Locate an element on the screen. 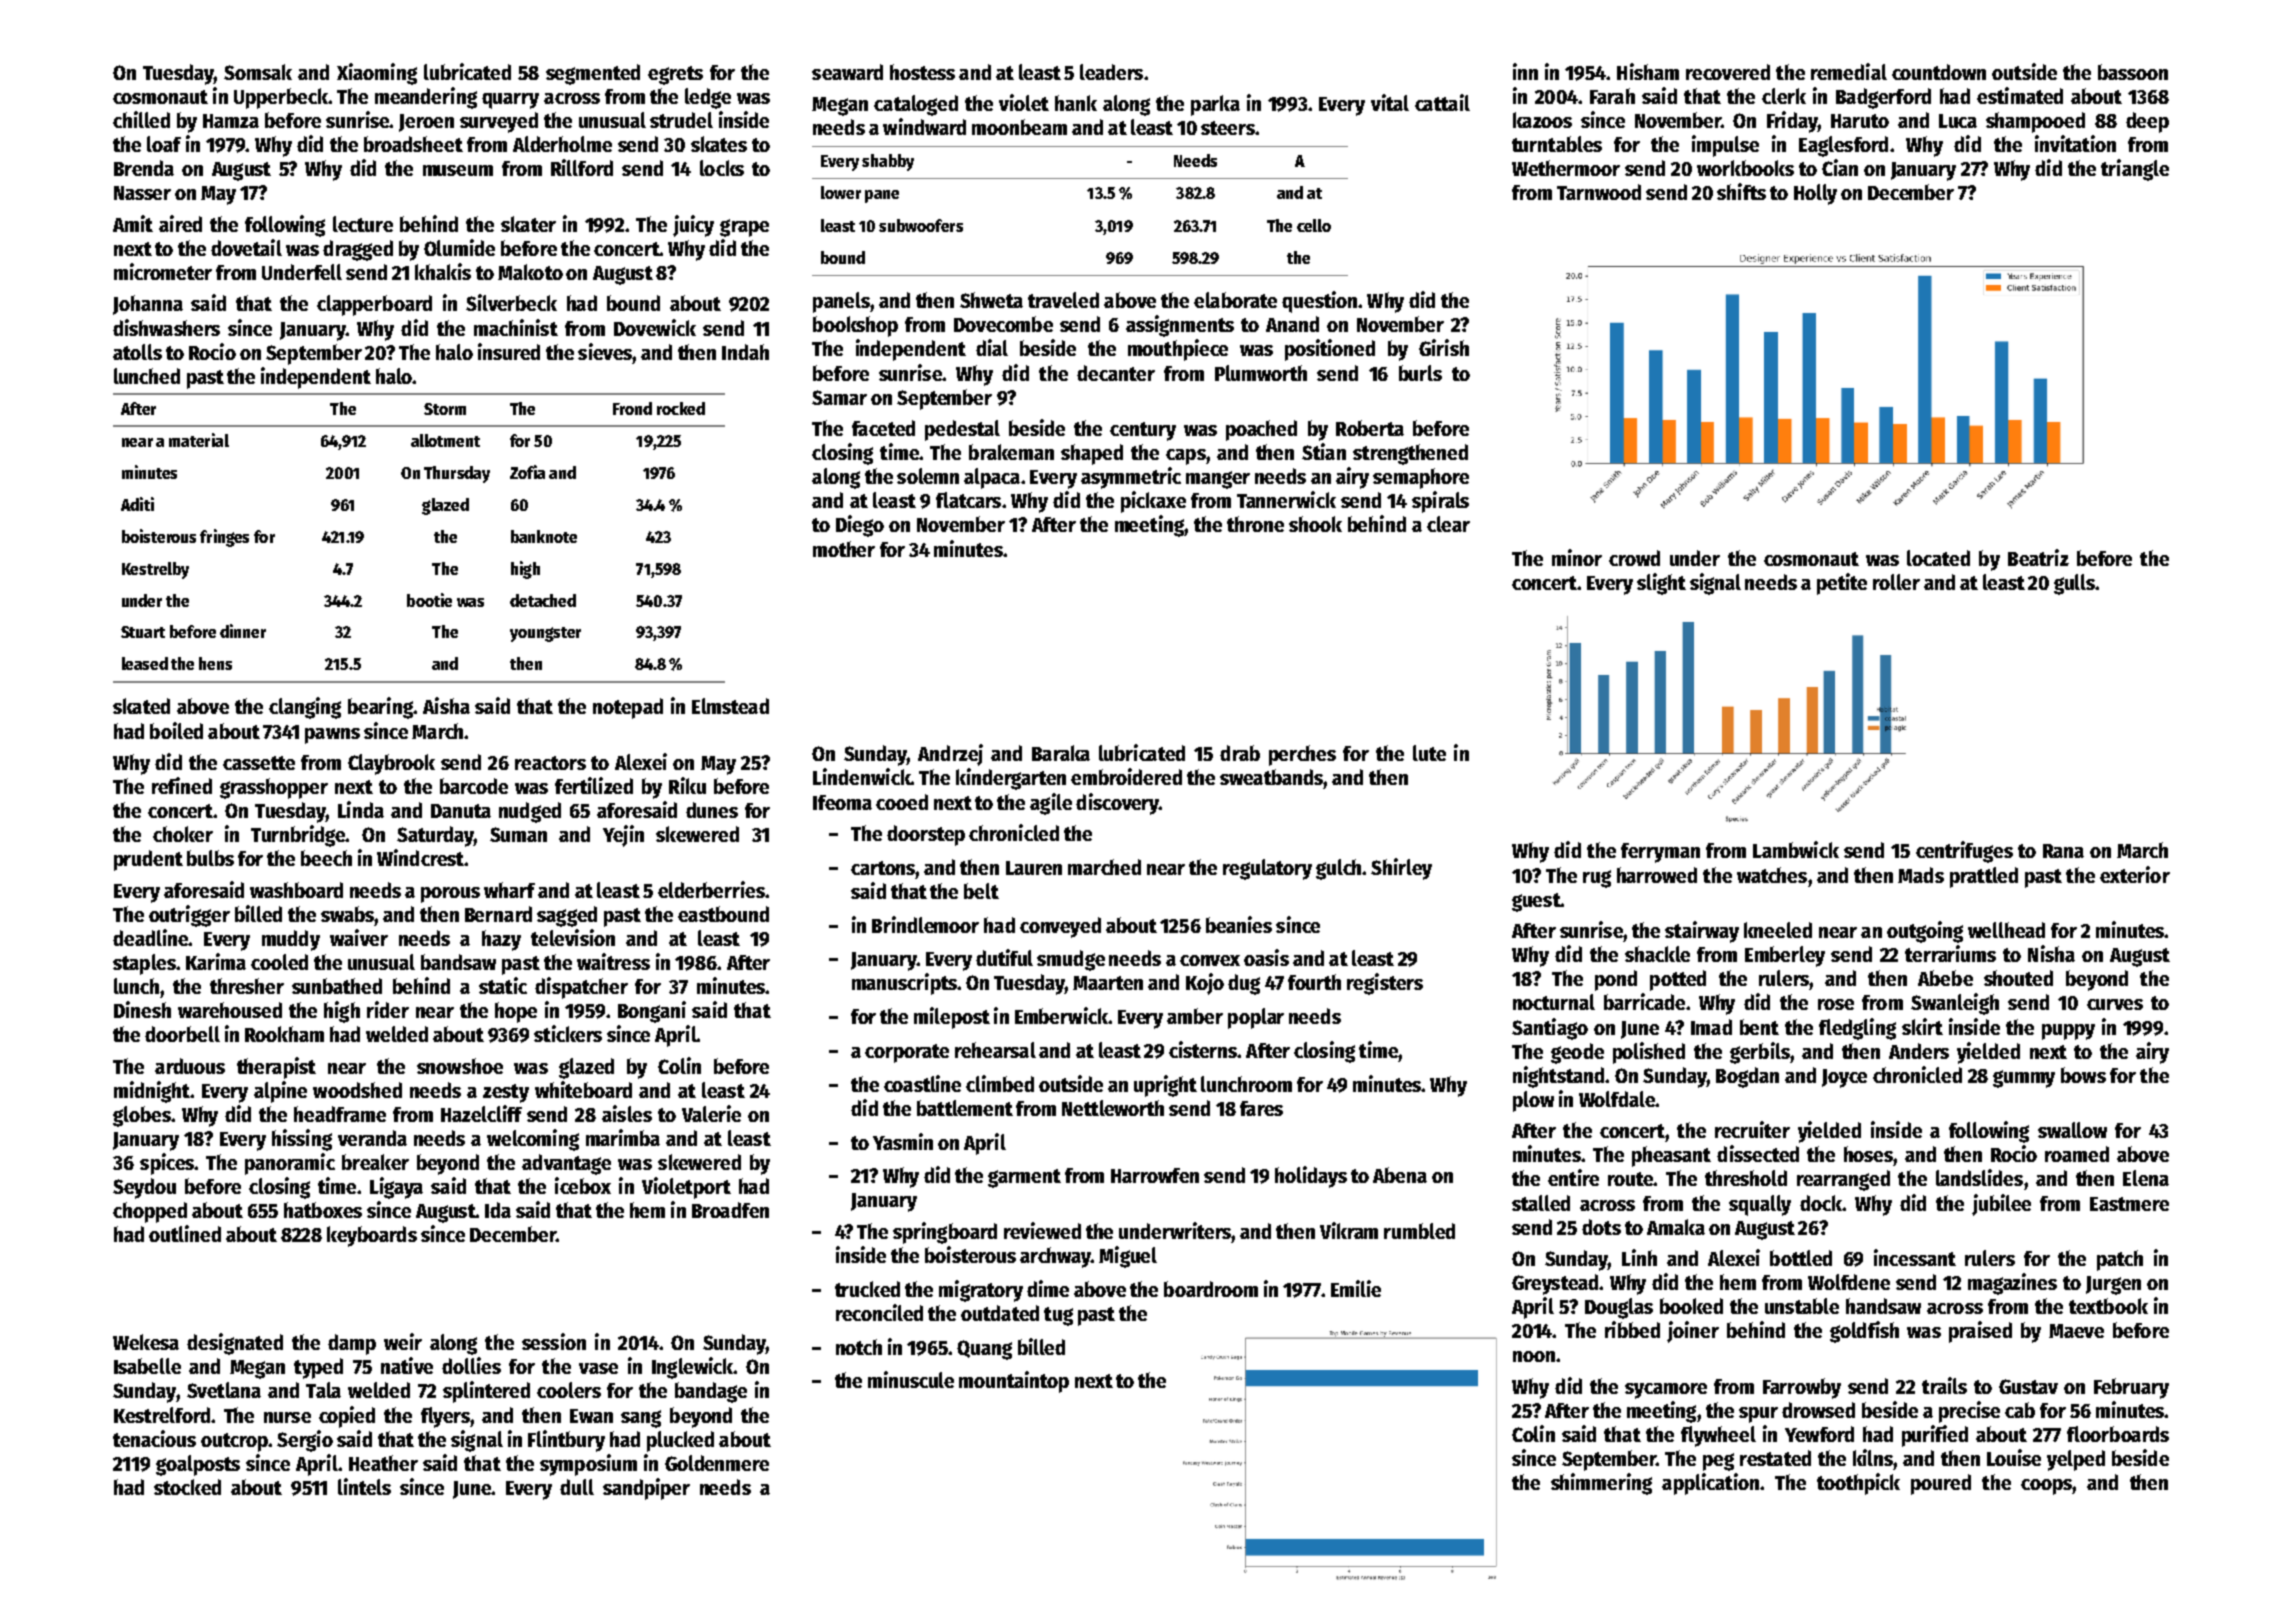 Image resolution: width=2282 pixels, height=1614 pixels. lintels is located at coordinates (364, 1486).
